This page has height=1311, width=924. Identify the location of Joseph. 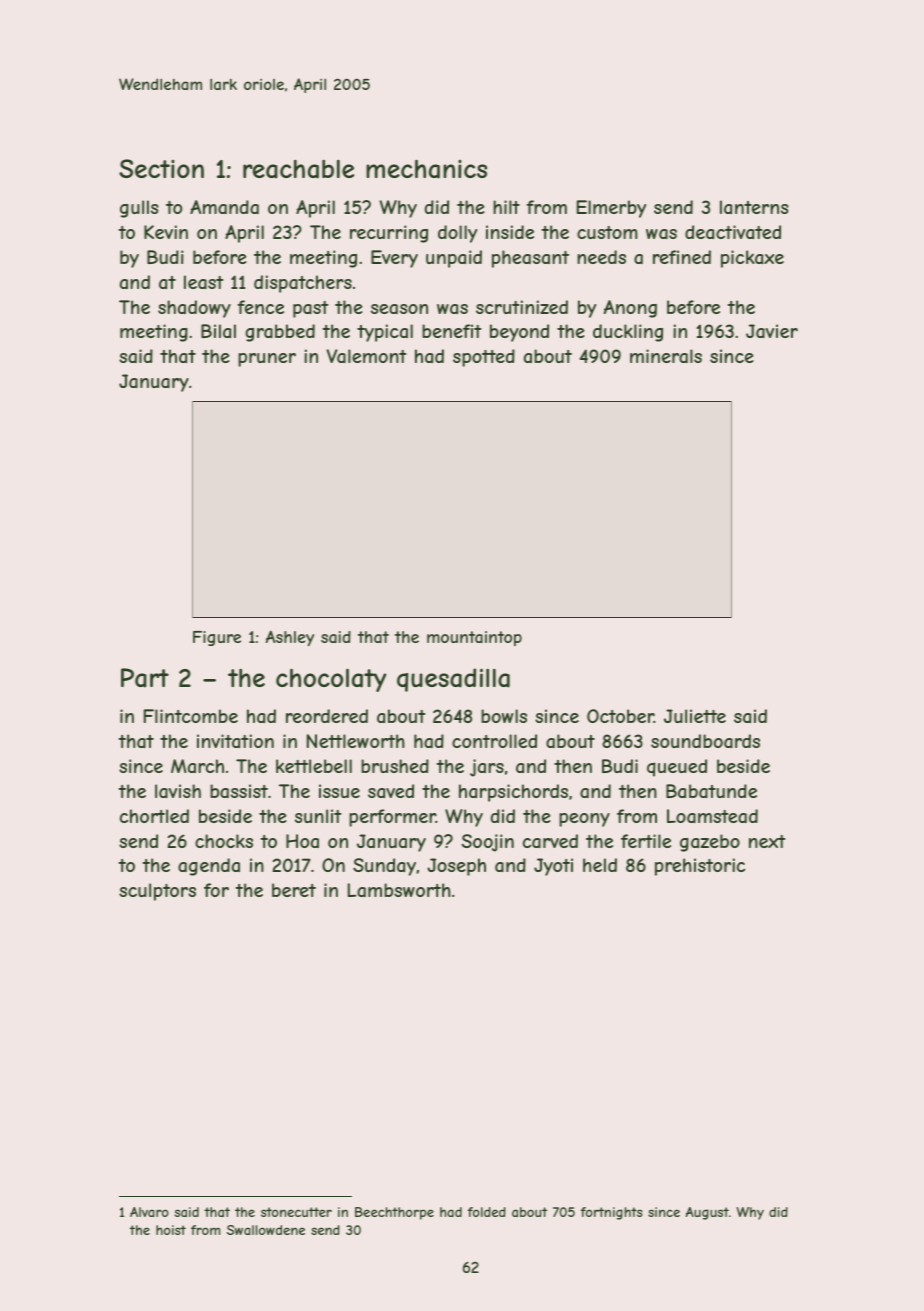
(456, 867).
